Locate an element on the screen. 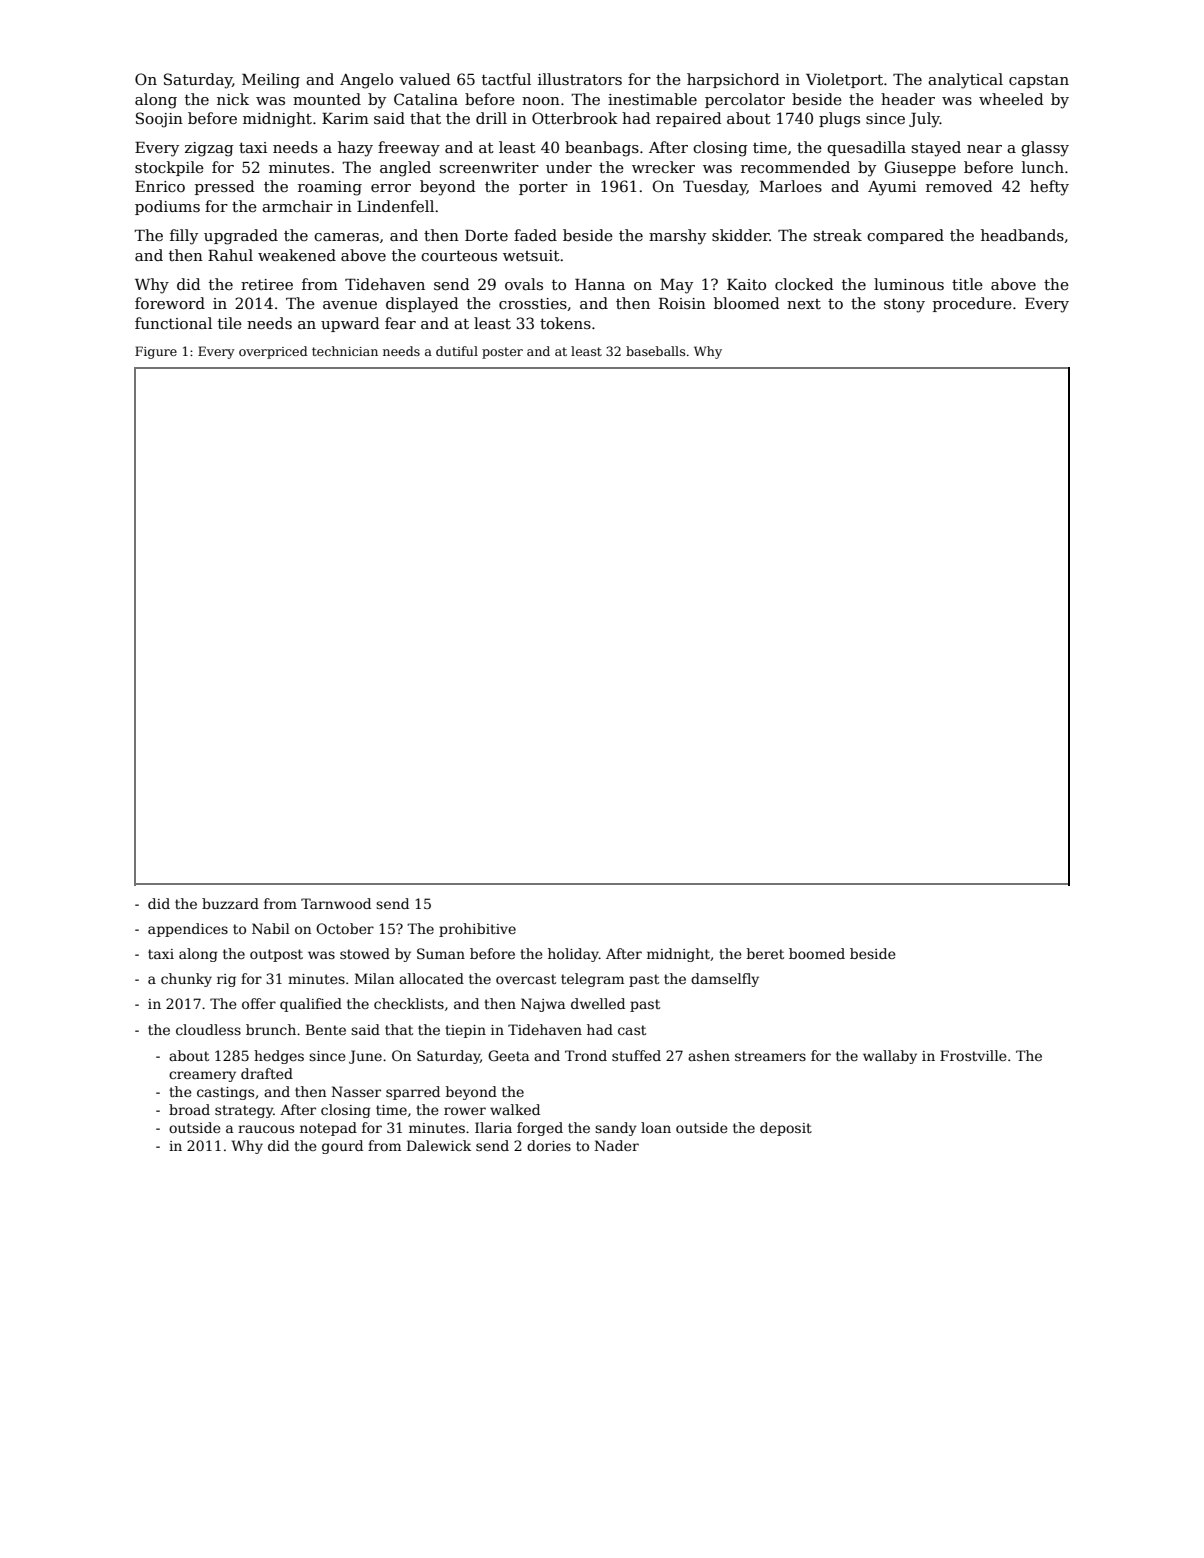  Rahul is located at coordinates (230, 255).
